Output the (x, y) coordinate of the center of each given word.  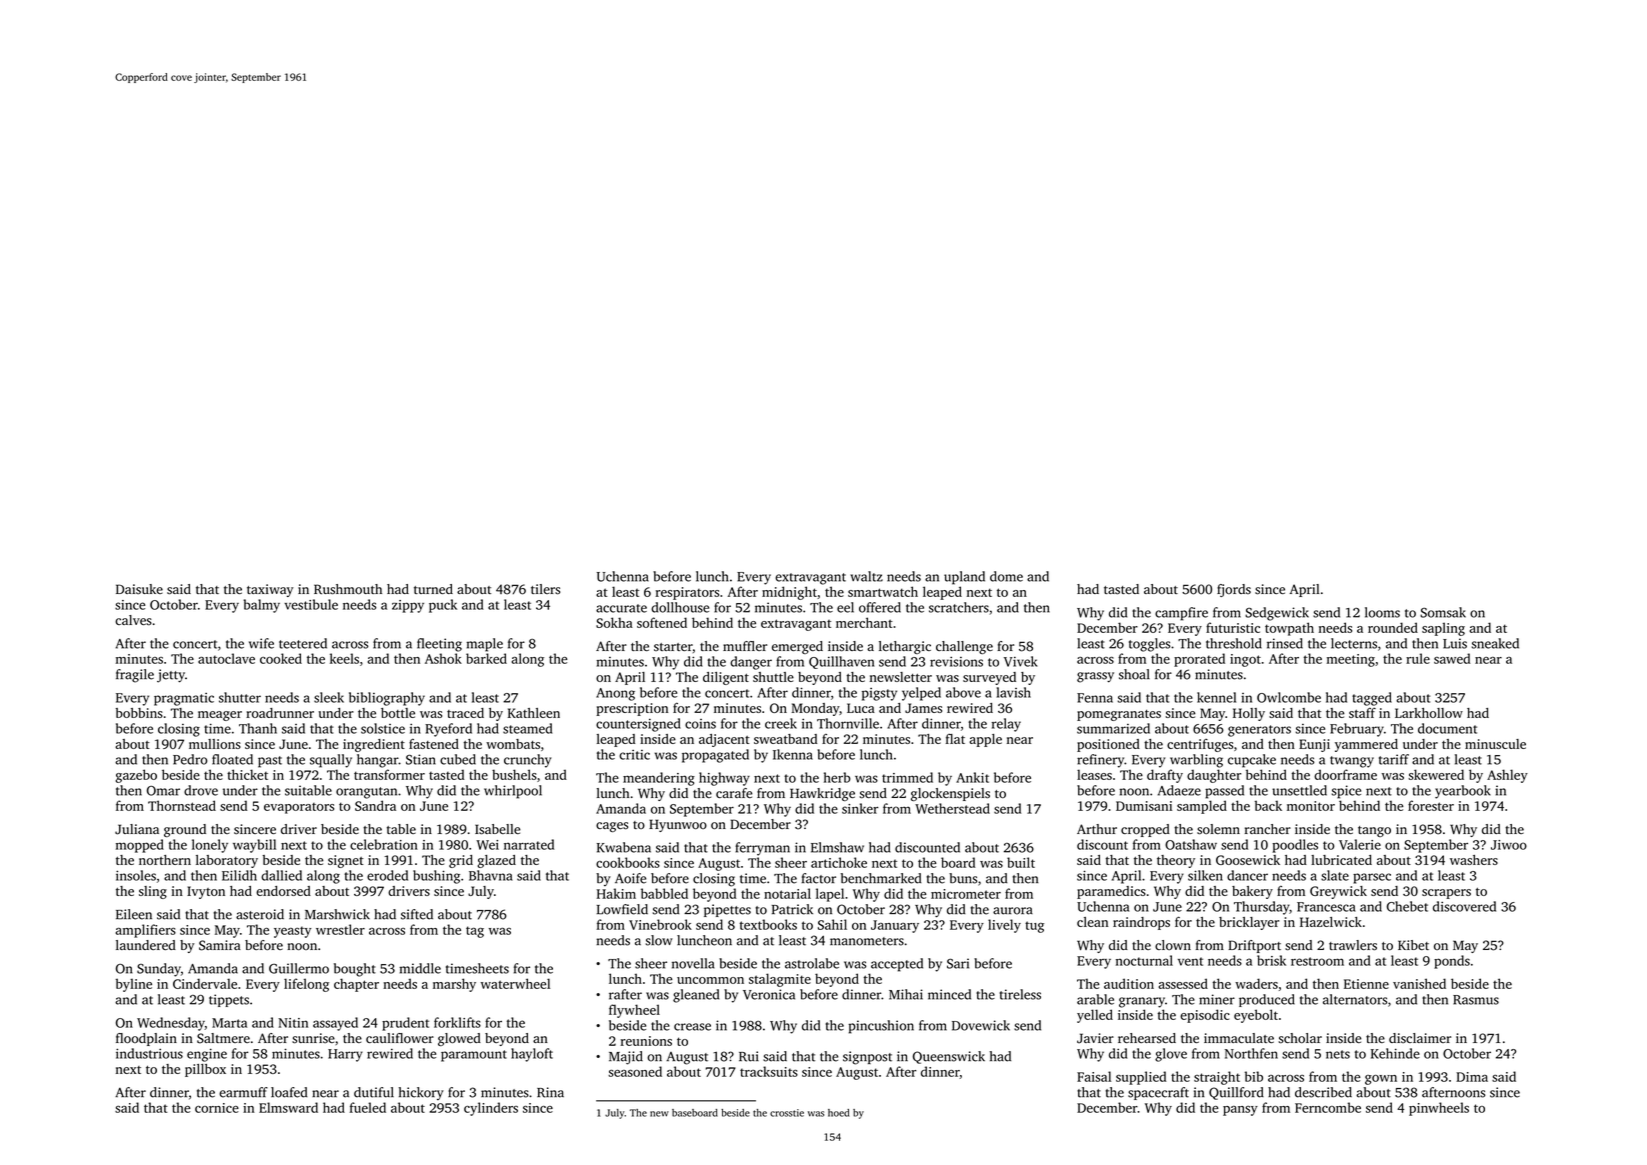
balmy (262, 606)
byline (134, 985)
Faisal (1094, 1076)
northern (165, 860)
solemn (1218, 829)
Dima (1472, 1077)
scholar (1300, 1038)
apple (985, 740)
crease (692, 1027)
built (1021, 862)
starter (673, 647)
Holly (1249, 714)
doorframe (1345, 774)
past (270, 762)
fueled (368, 1107)
